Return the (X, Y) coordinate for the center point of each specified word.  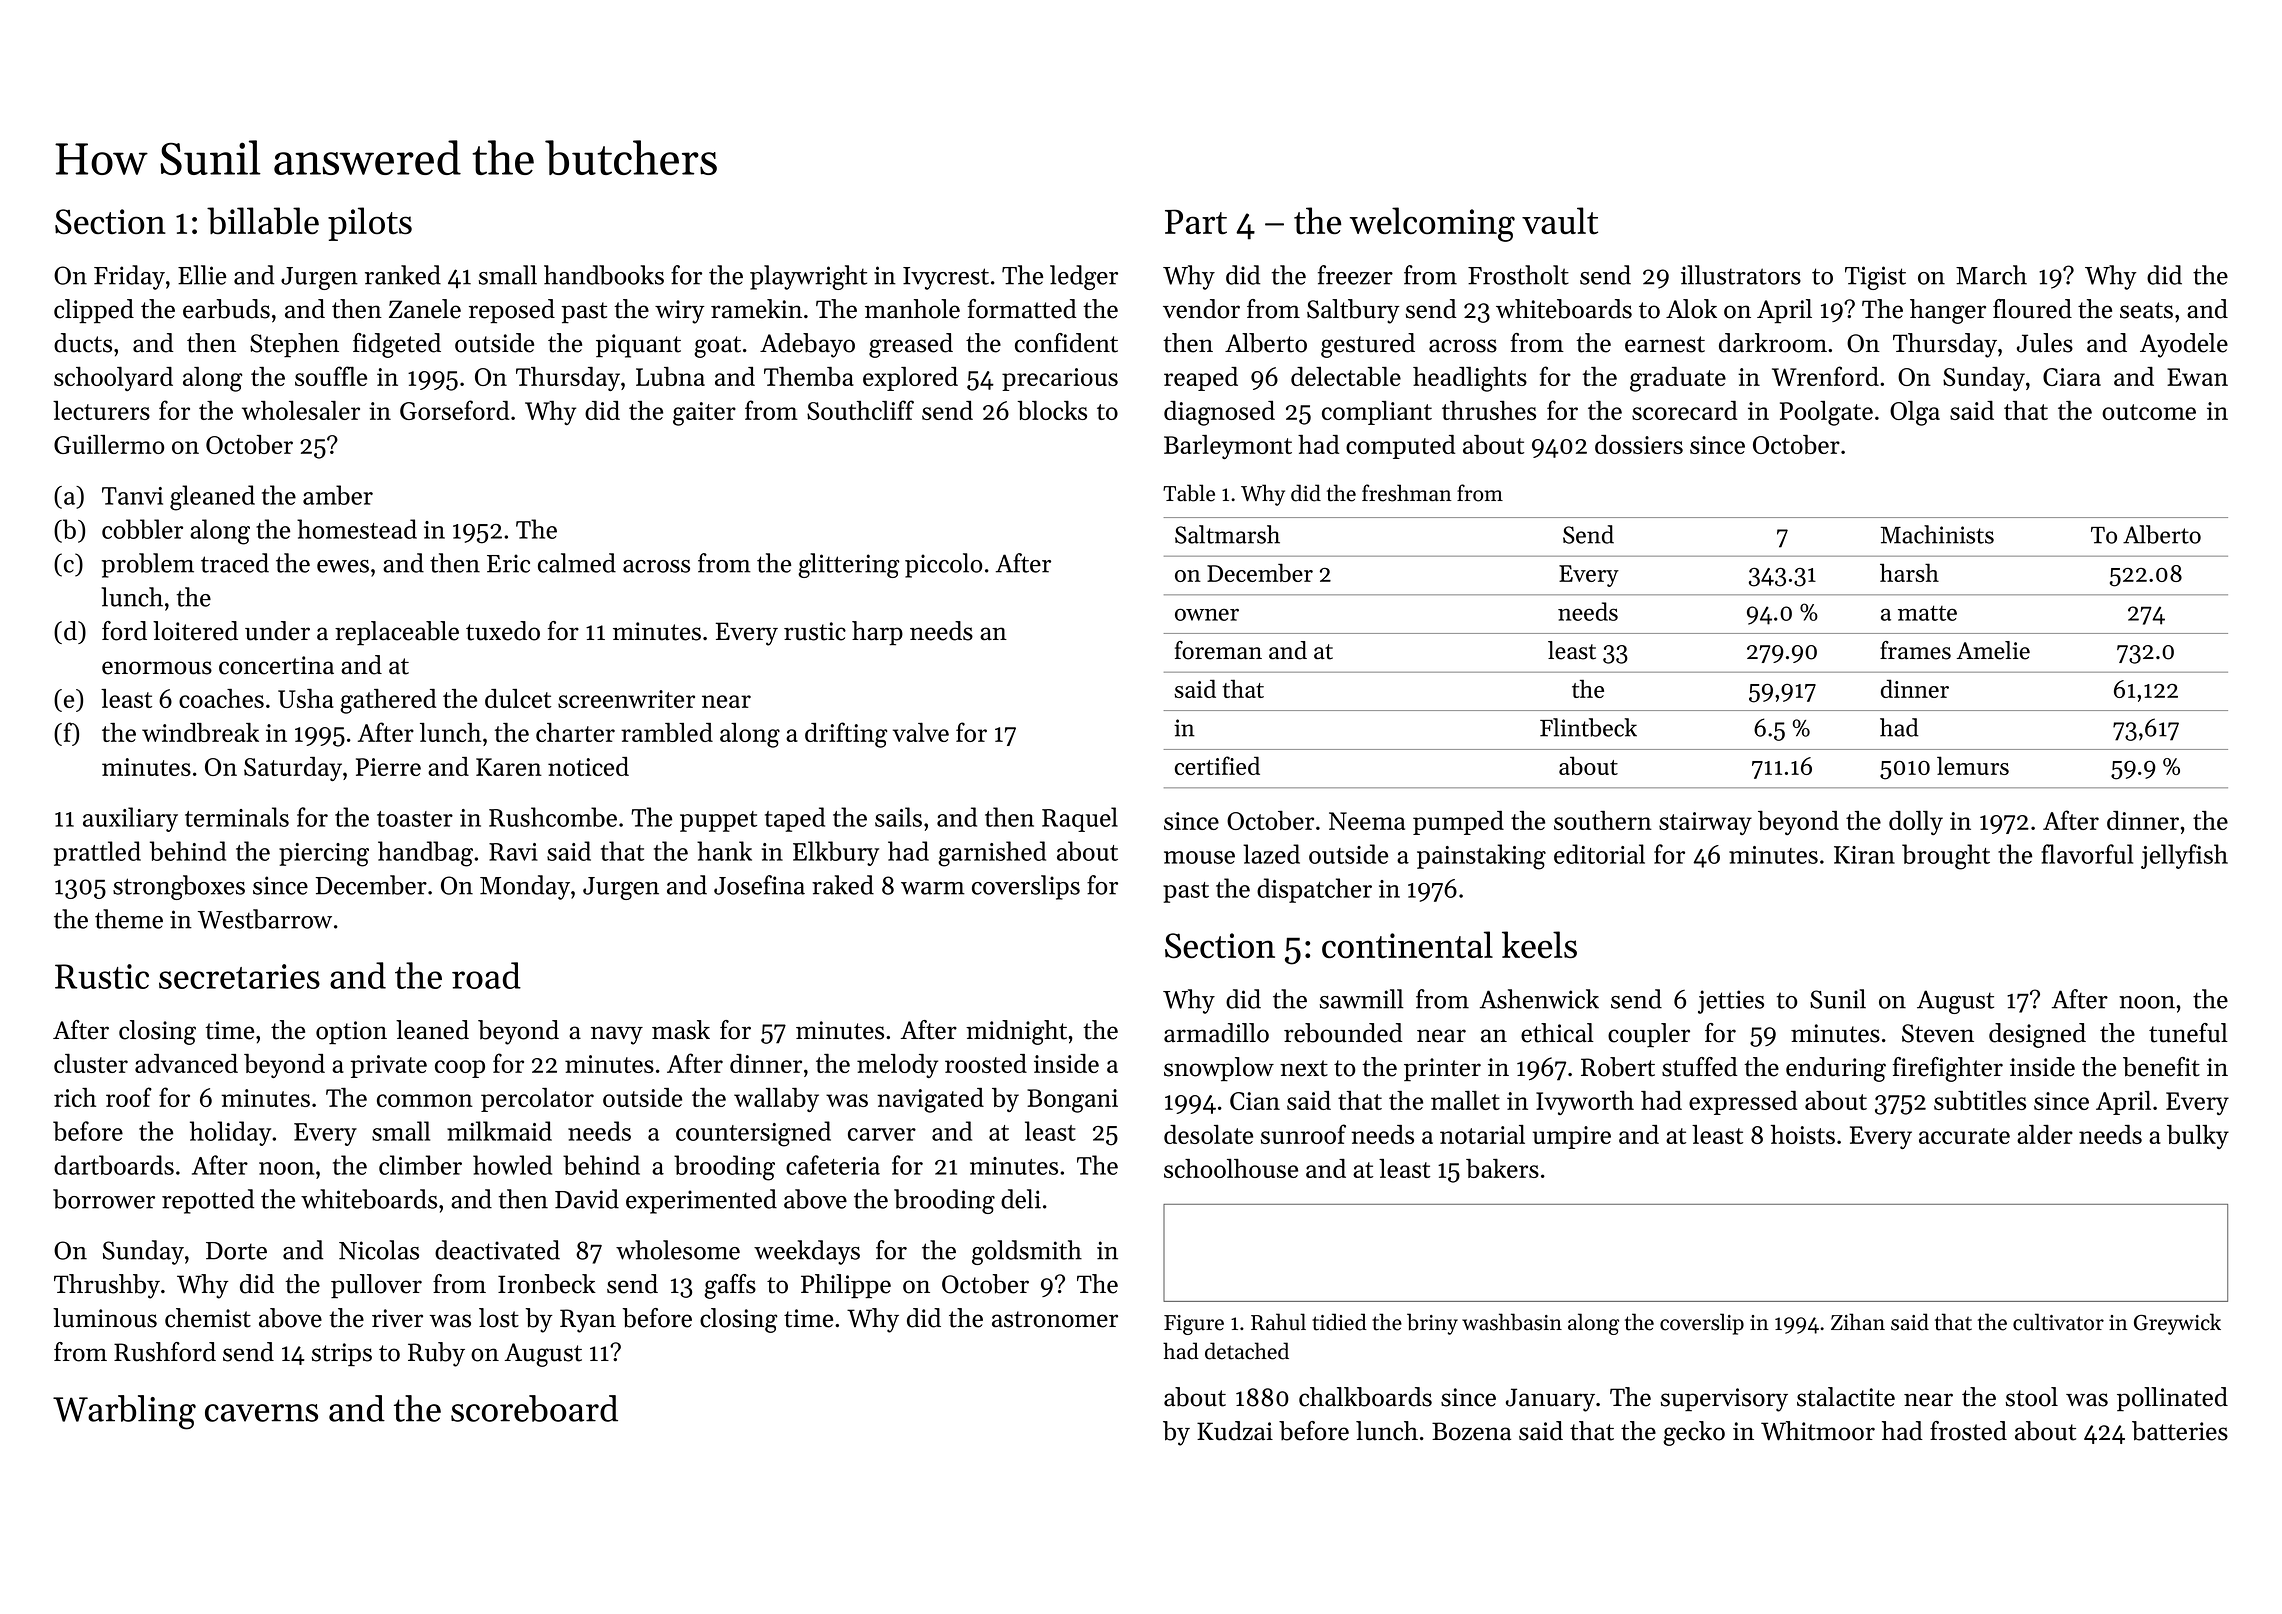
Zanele (425, 309)
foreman (1218, 650)
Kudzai (1235, 1431)
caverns (261, 1413)
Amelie (1993, 650)
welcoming (1432, 224)
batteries (2180, 1431)
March (1991, 275)
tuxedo (503, 631)
